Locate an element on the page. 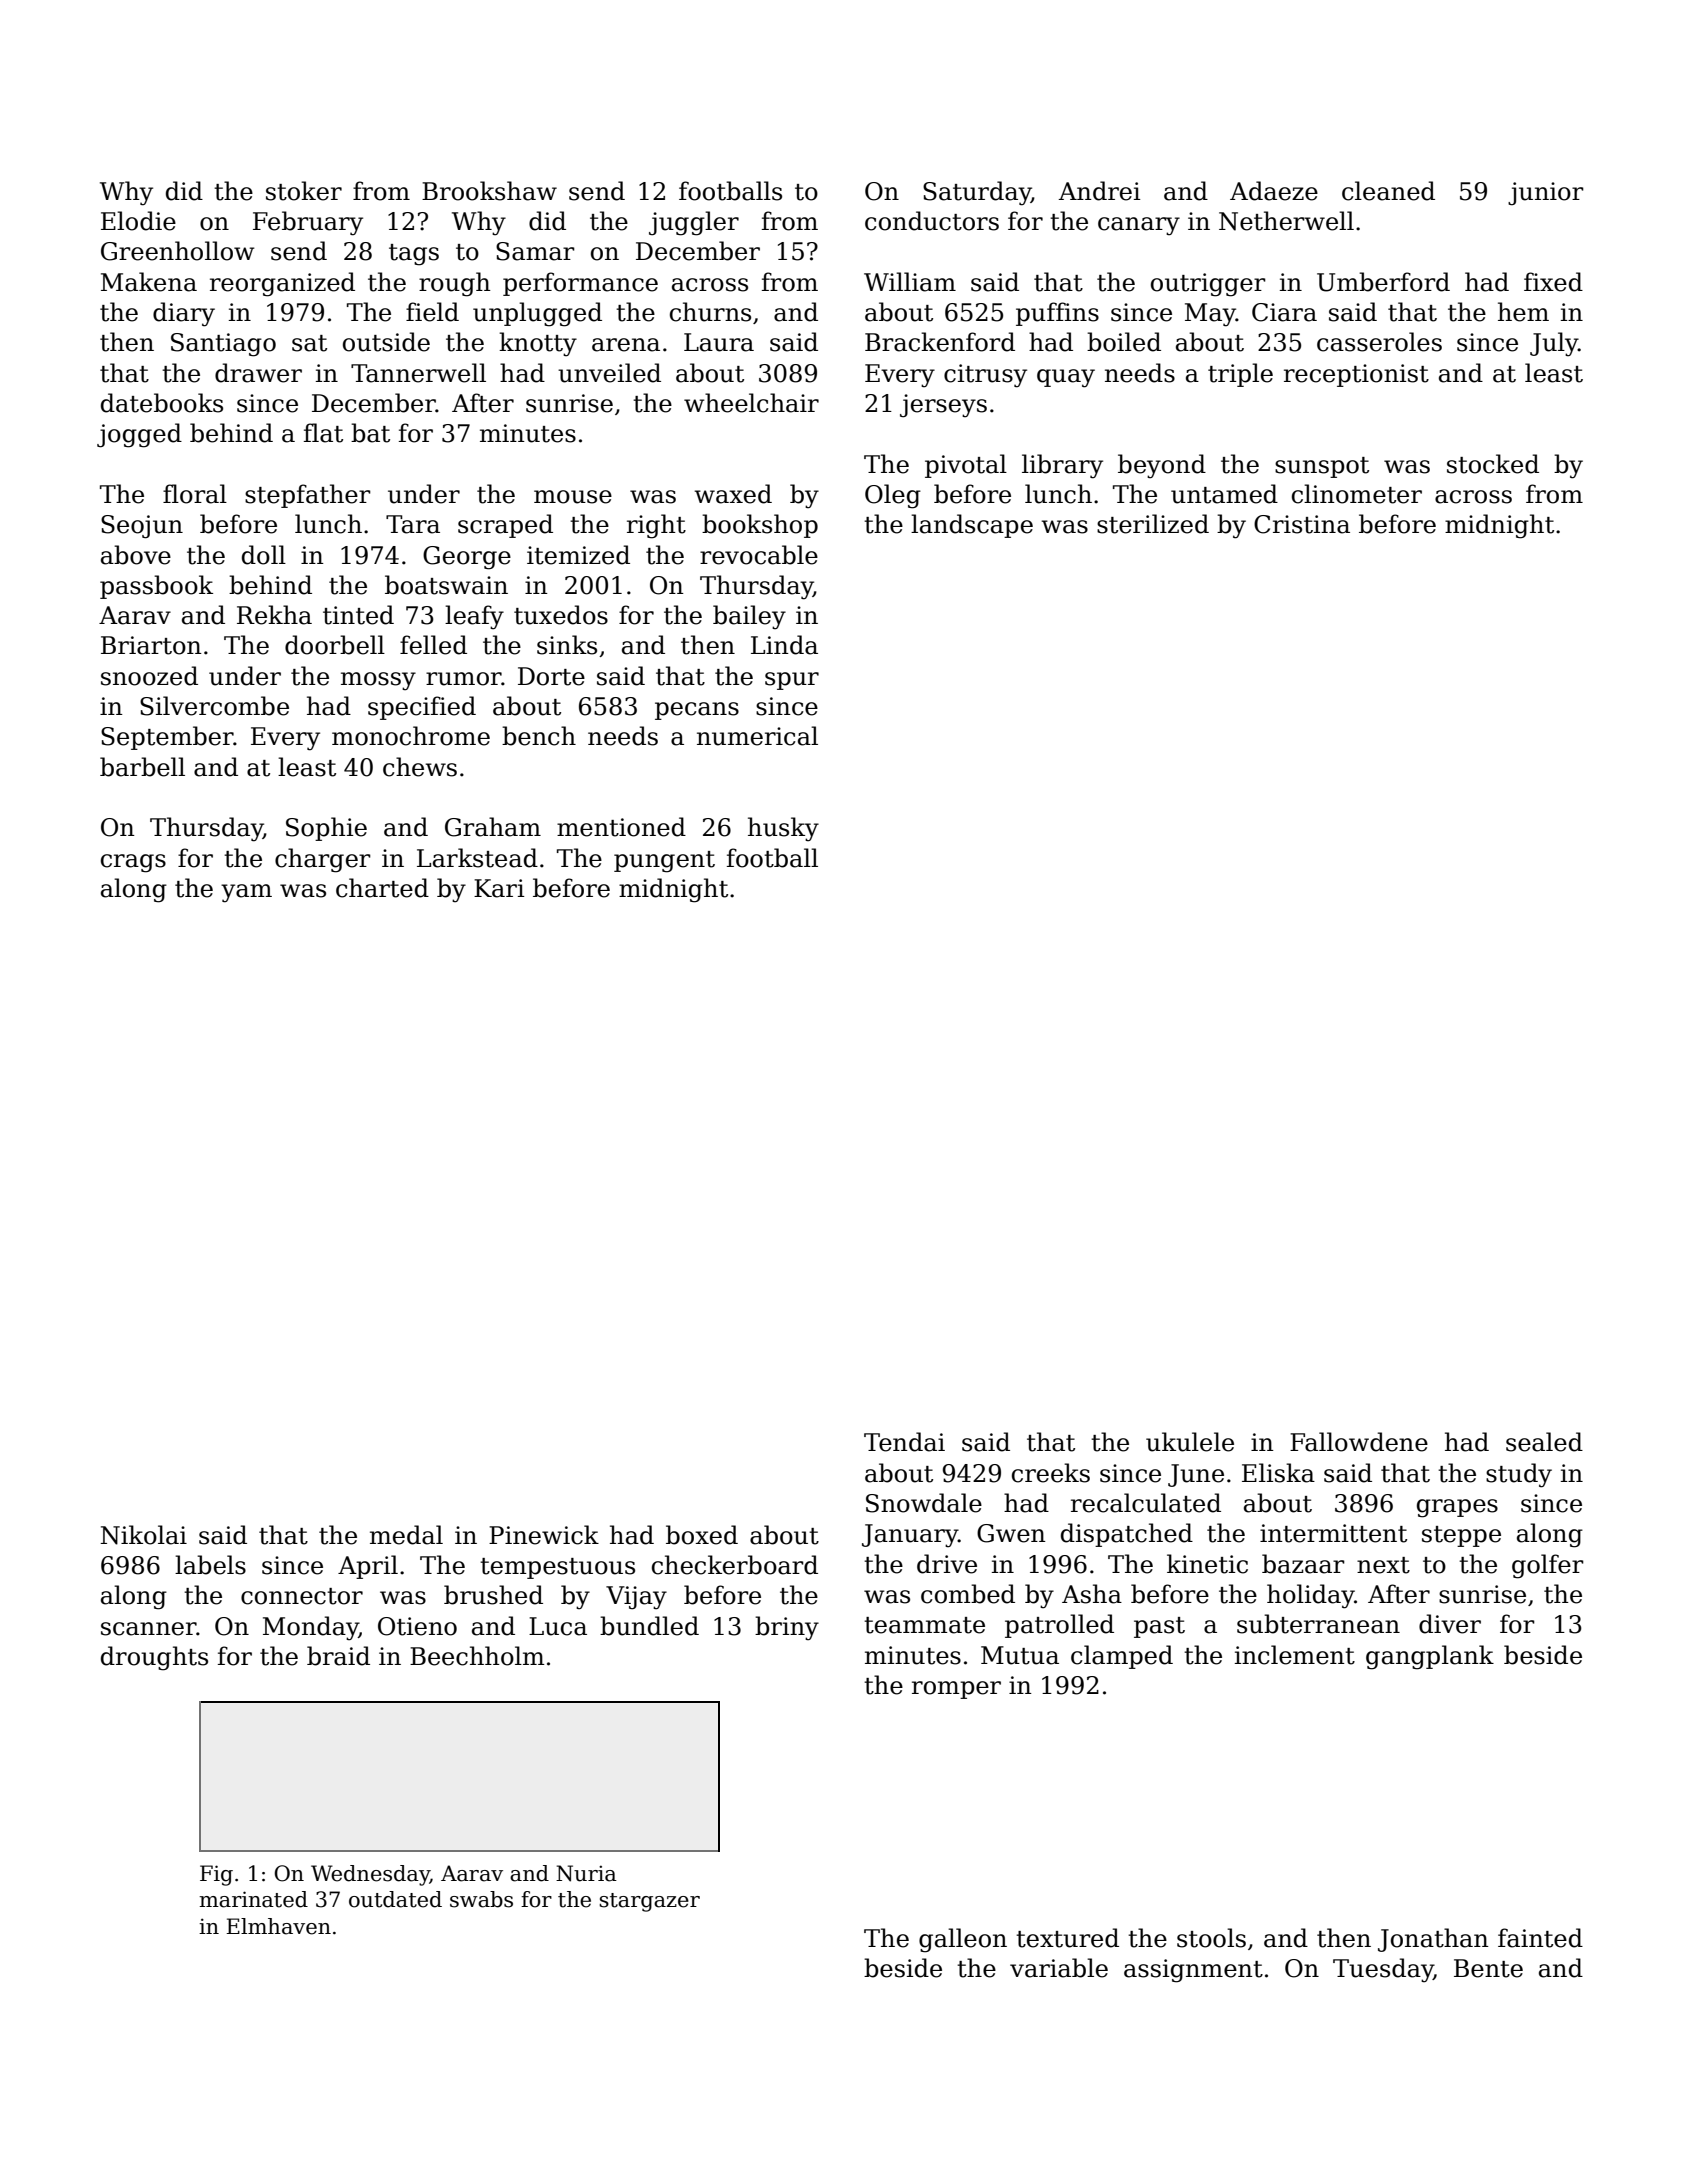  cleaned is located at coordinates (1388, 191).
